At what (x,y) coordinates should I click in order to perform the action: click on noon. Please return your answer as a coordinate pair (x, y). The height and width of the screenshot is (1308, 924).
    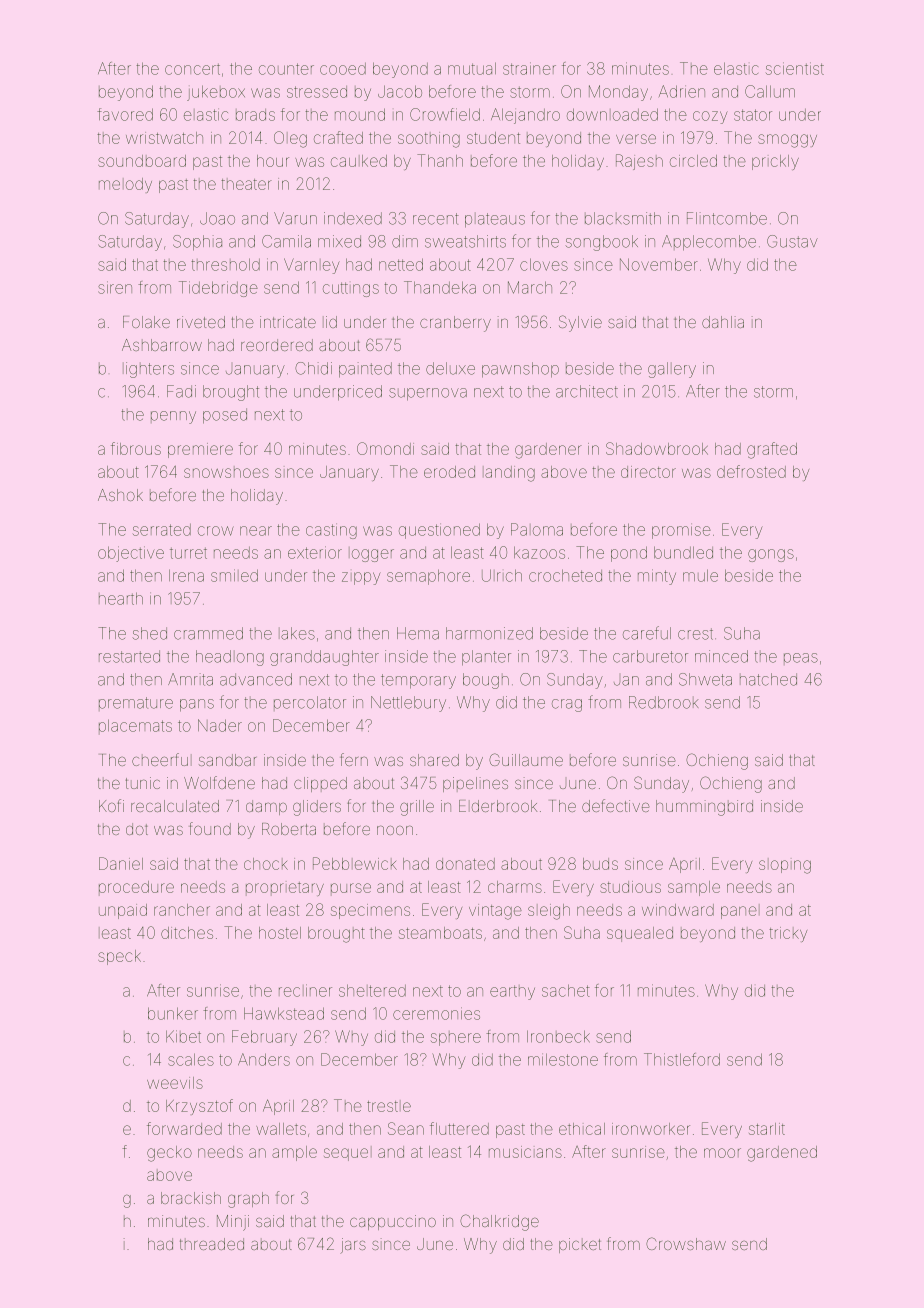
    Looking at the image, I should click on (395, 830).
